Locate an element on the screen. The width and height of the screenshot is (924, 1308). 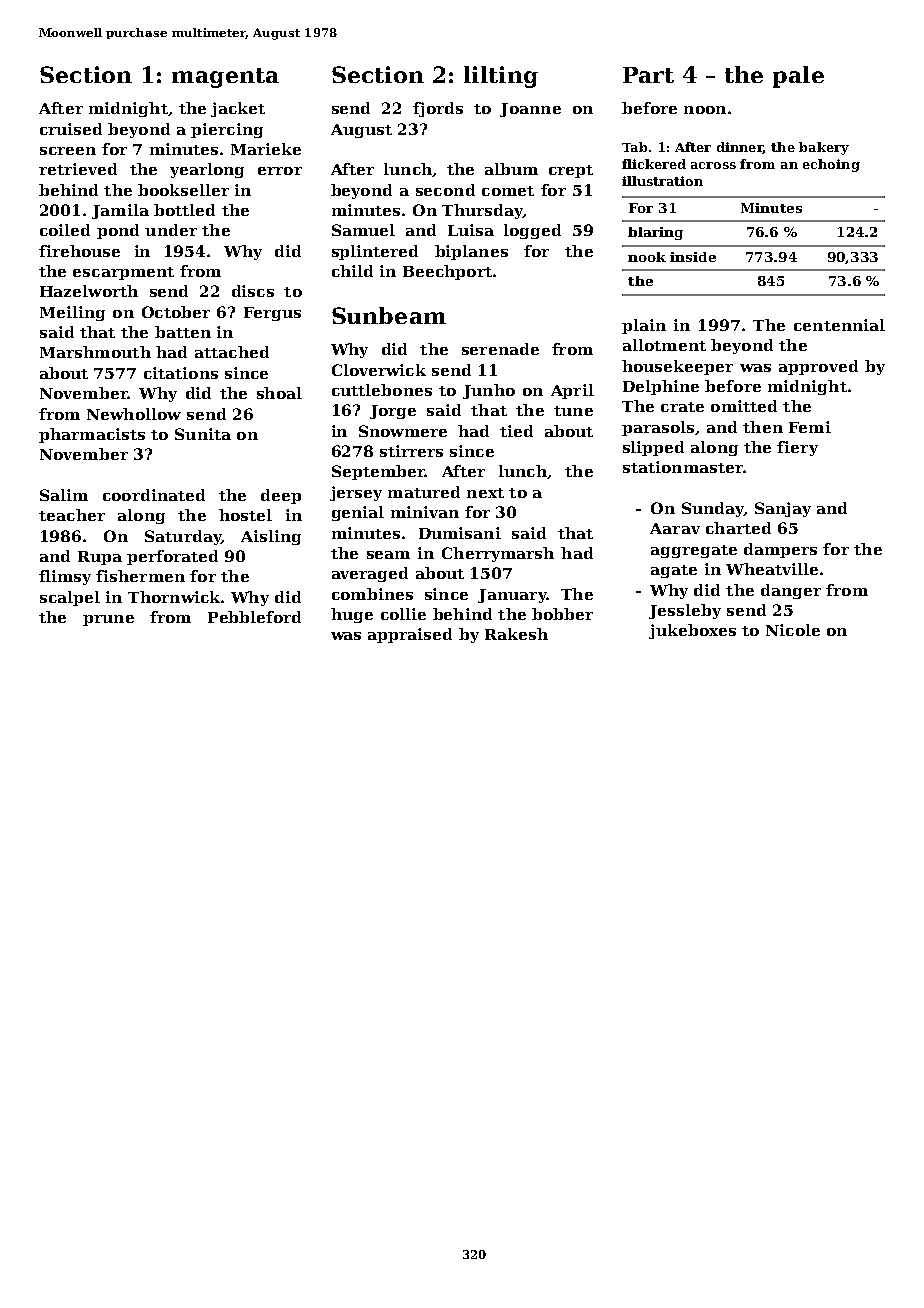
Thornwick is located at coordinates (174, 597).
